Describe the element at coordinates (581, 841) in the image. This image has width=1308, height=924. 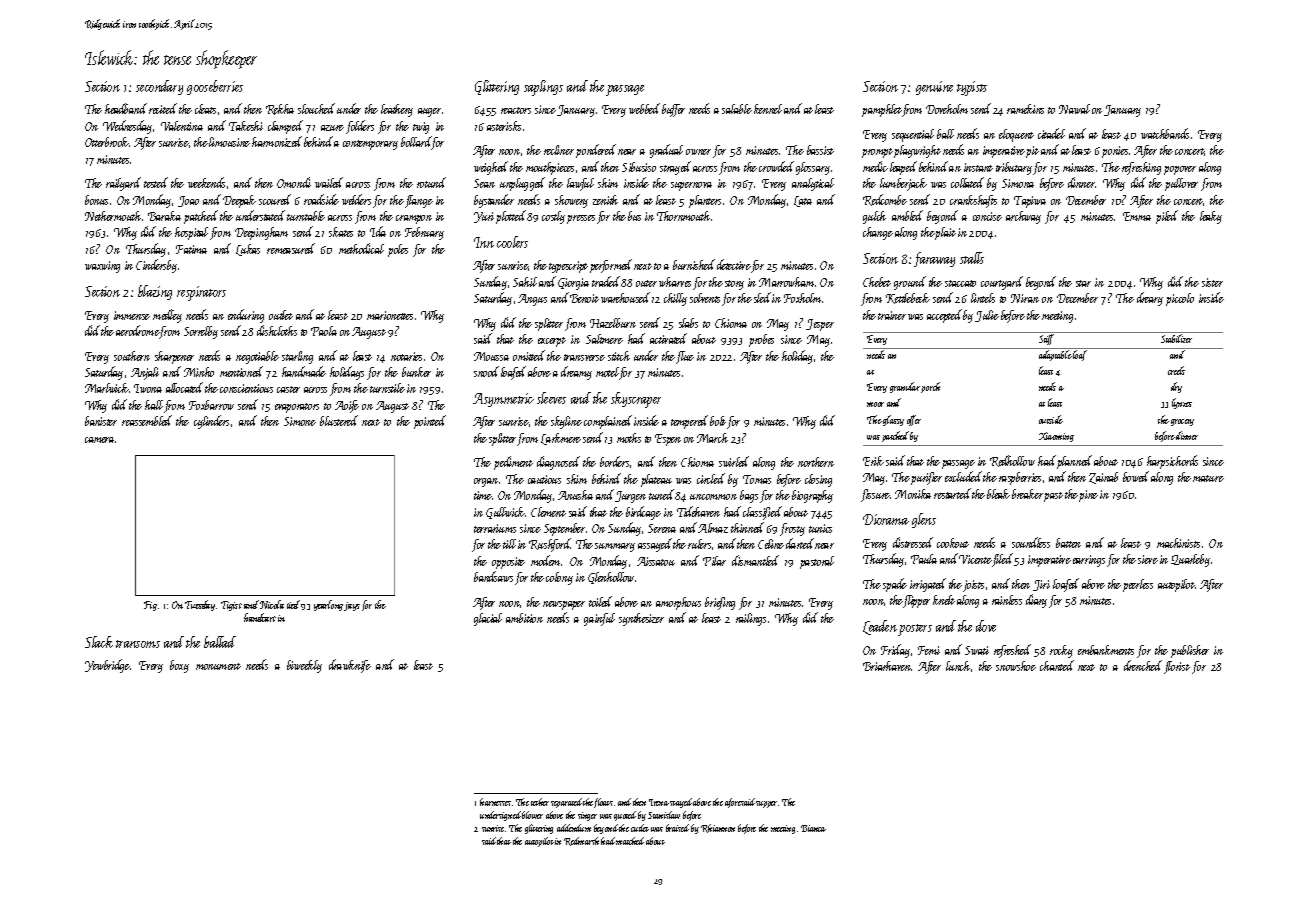
I see `Redmarsh` at that location.
